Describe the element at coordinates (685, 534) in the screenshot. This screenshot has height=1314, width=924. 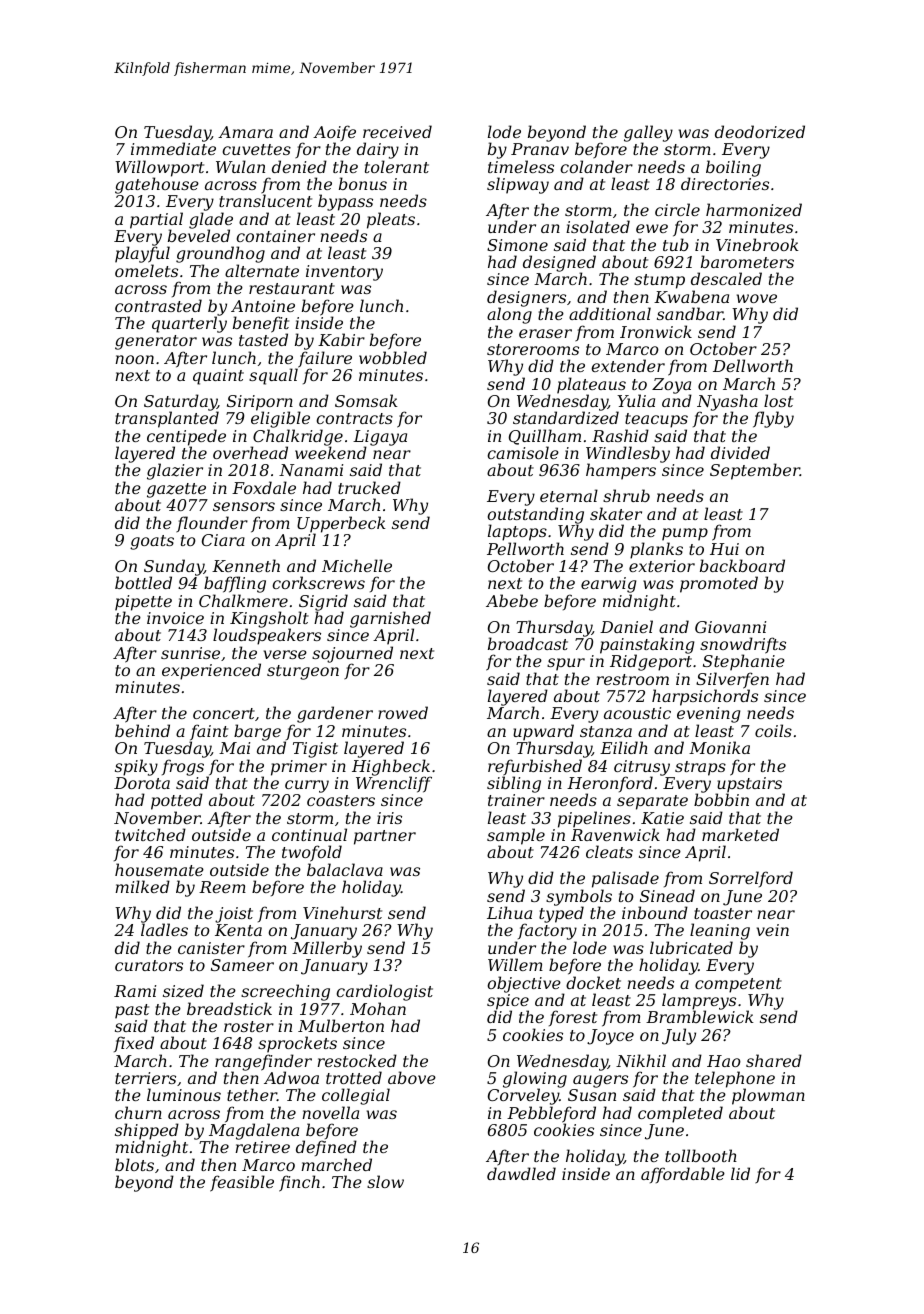
I see `pump` at that location.
